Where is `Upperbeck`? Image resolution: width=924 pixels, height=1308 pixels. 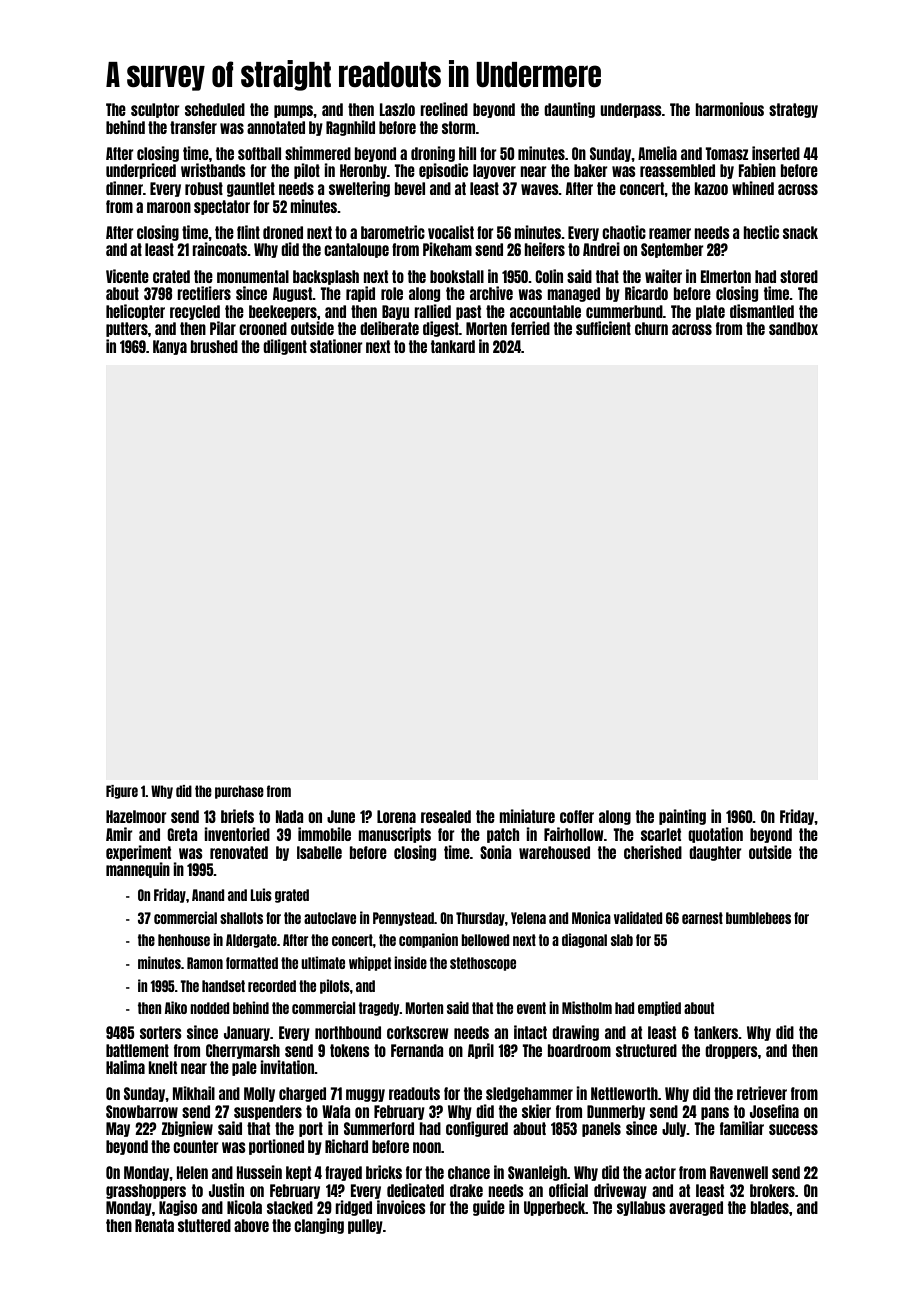
Upperbeck is located at coordinates (555, 1208).
